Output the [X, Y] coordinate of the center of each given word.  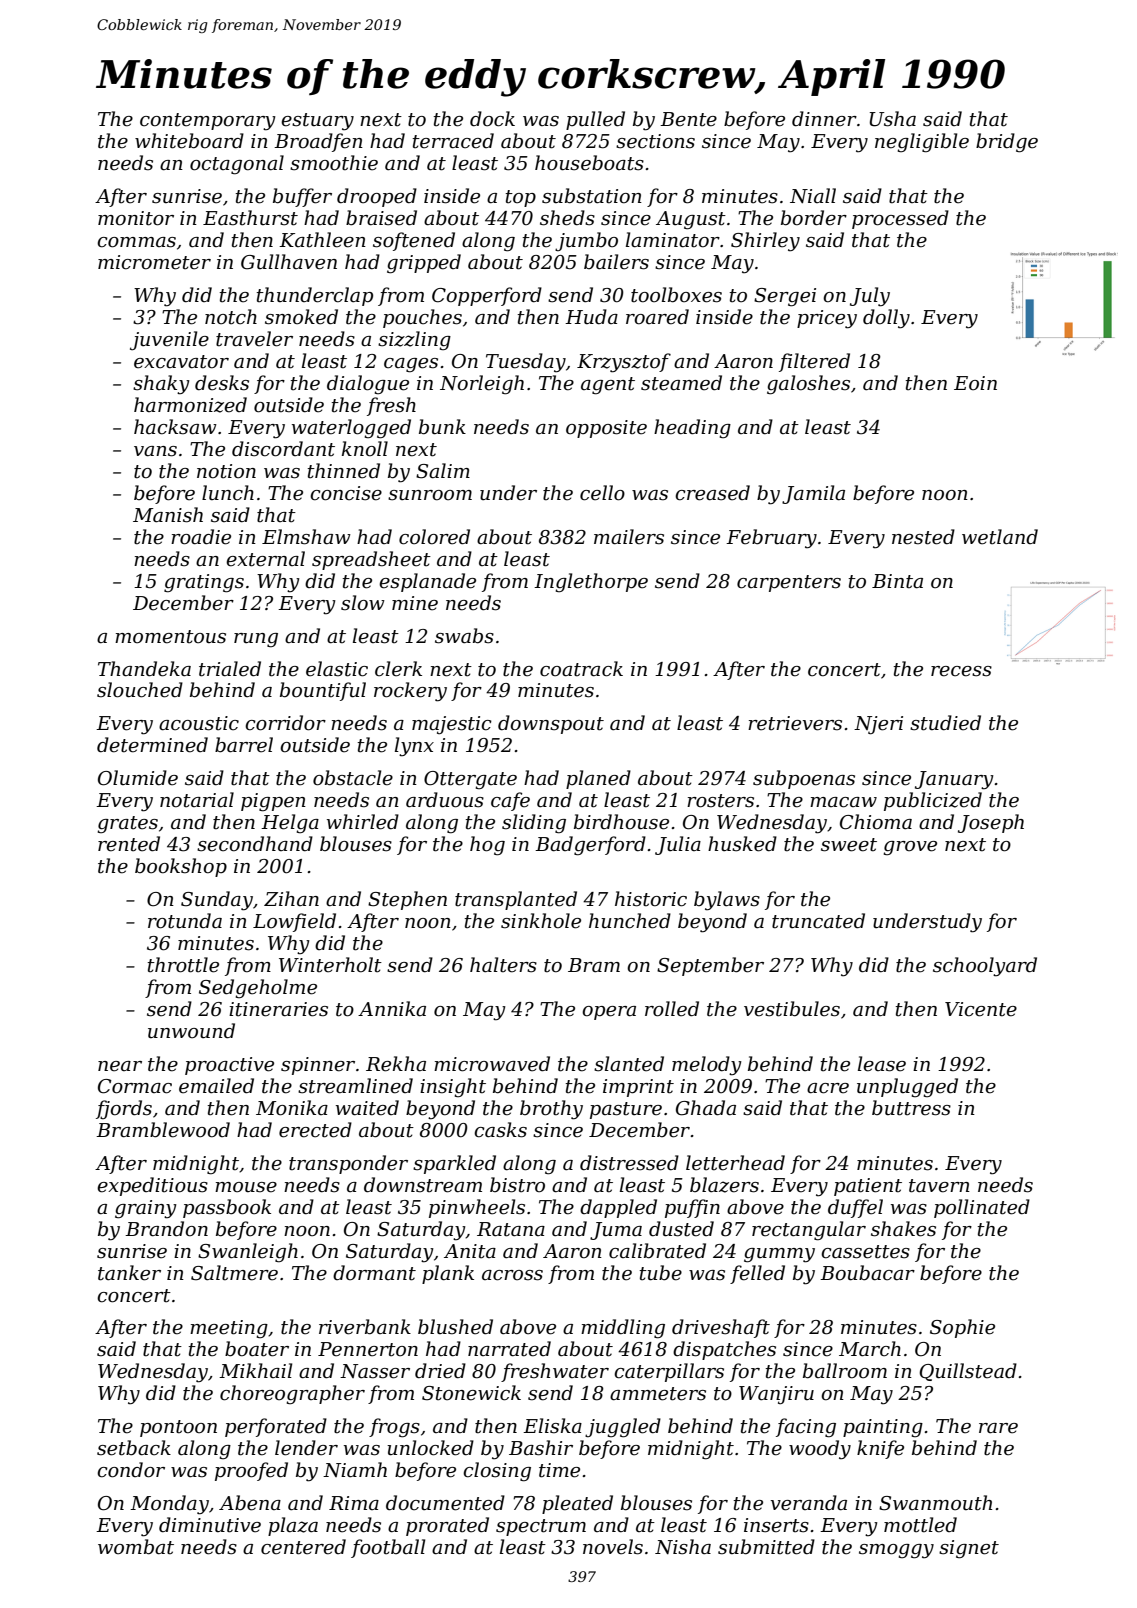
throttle [183, 965]
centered [303, 1547]
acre [828, 1088]
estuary [317, 122]
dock [492, 119]
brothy [551, 1110]
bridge [1007, 143]
